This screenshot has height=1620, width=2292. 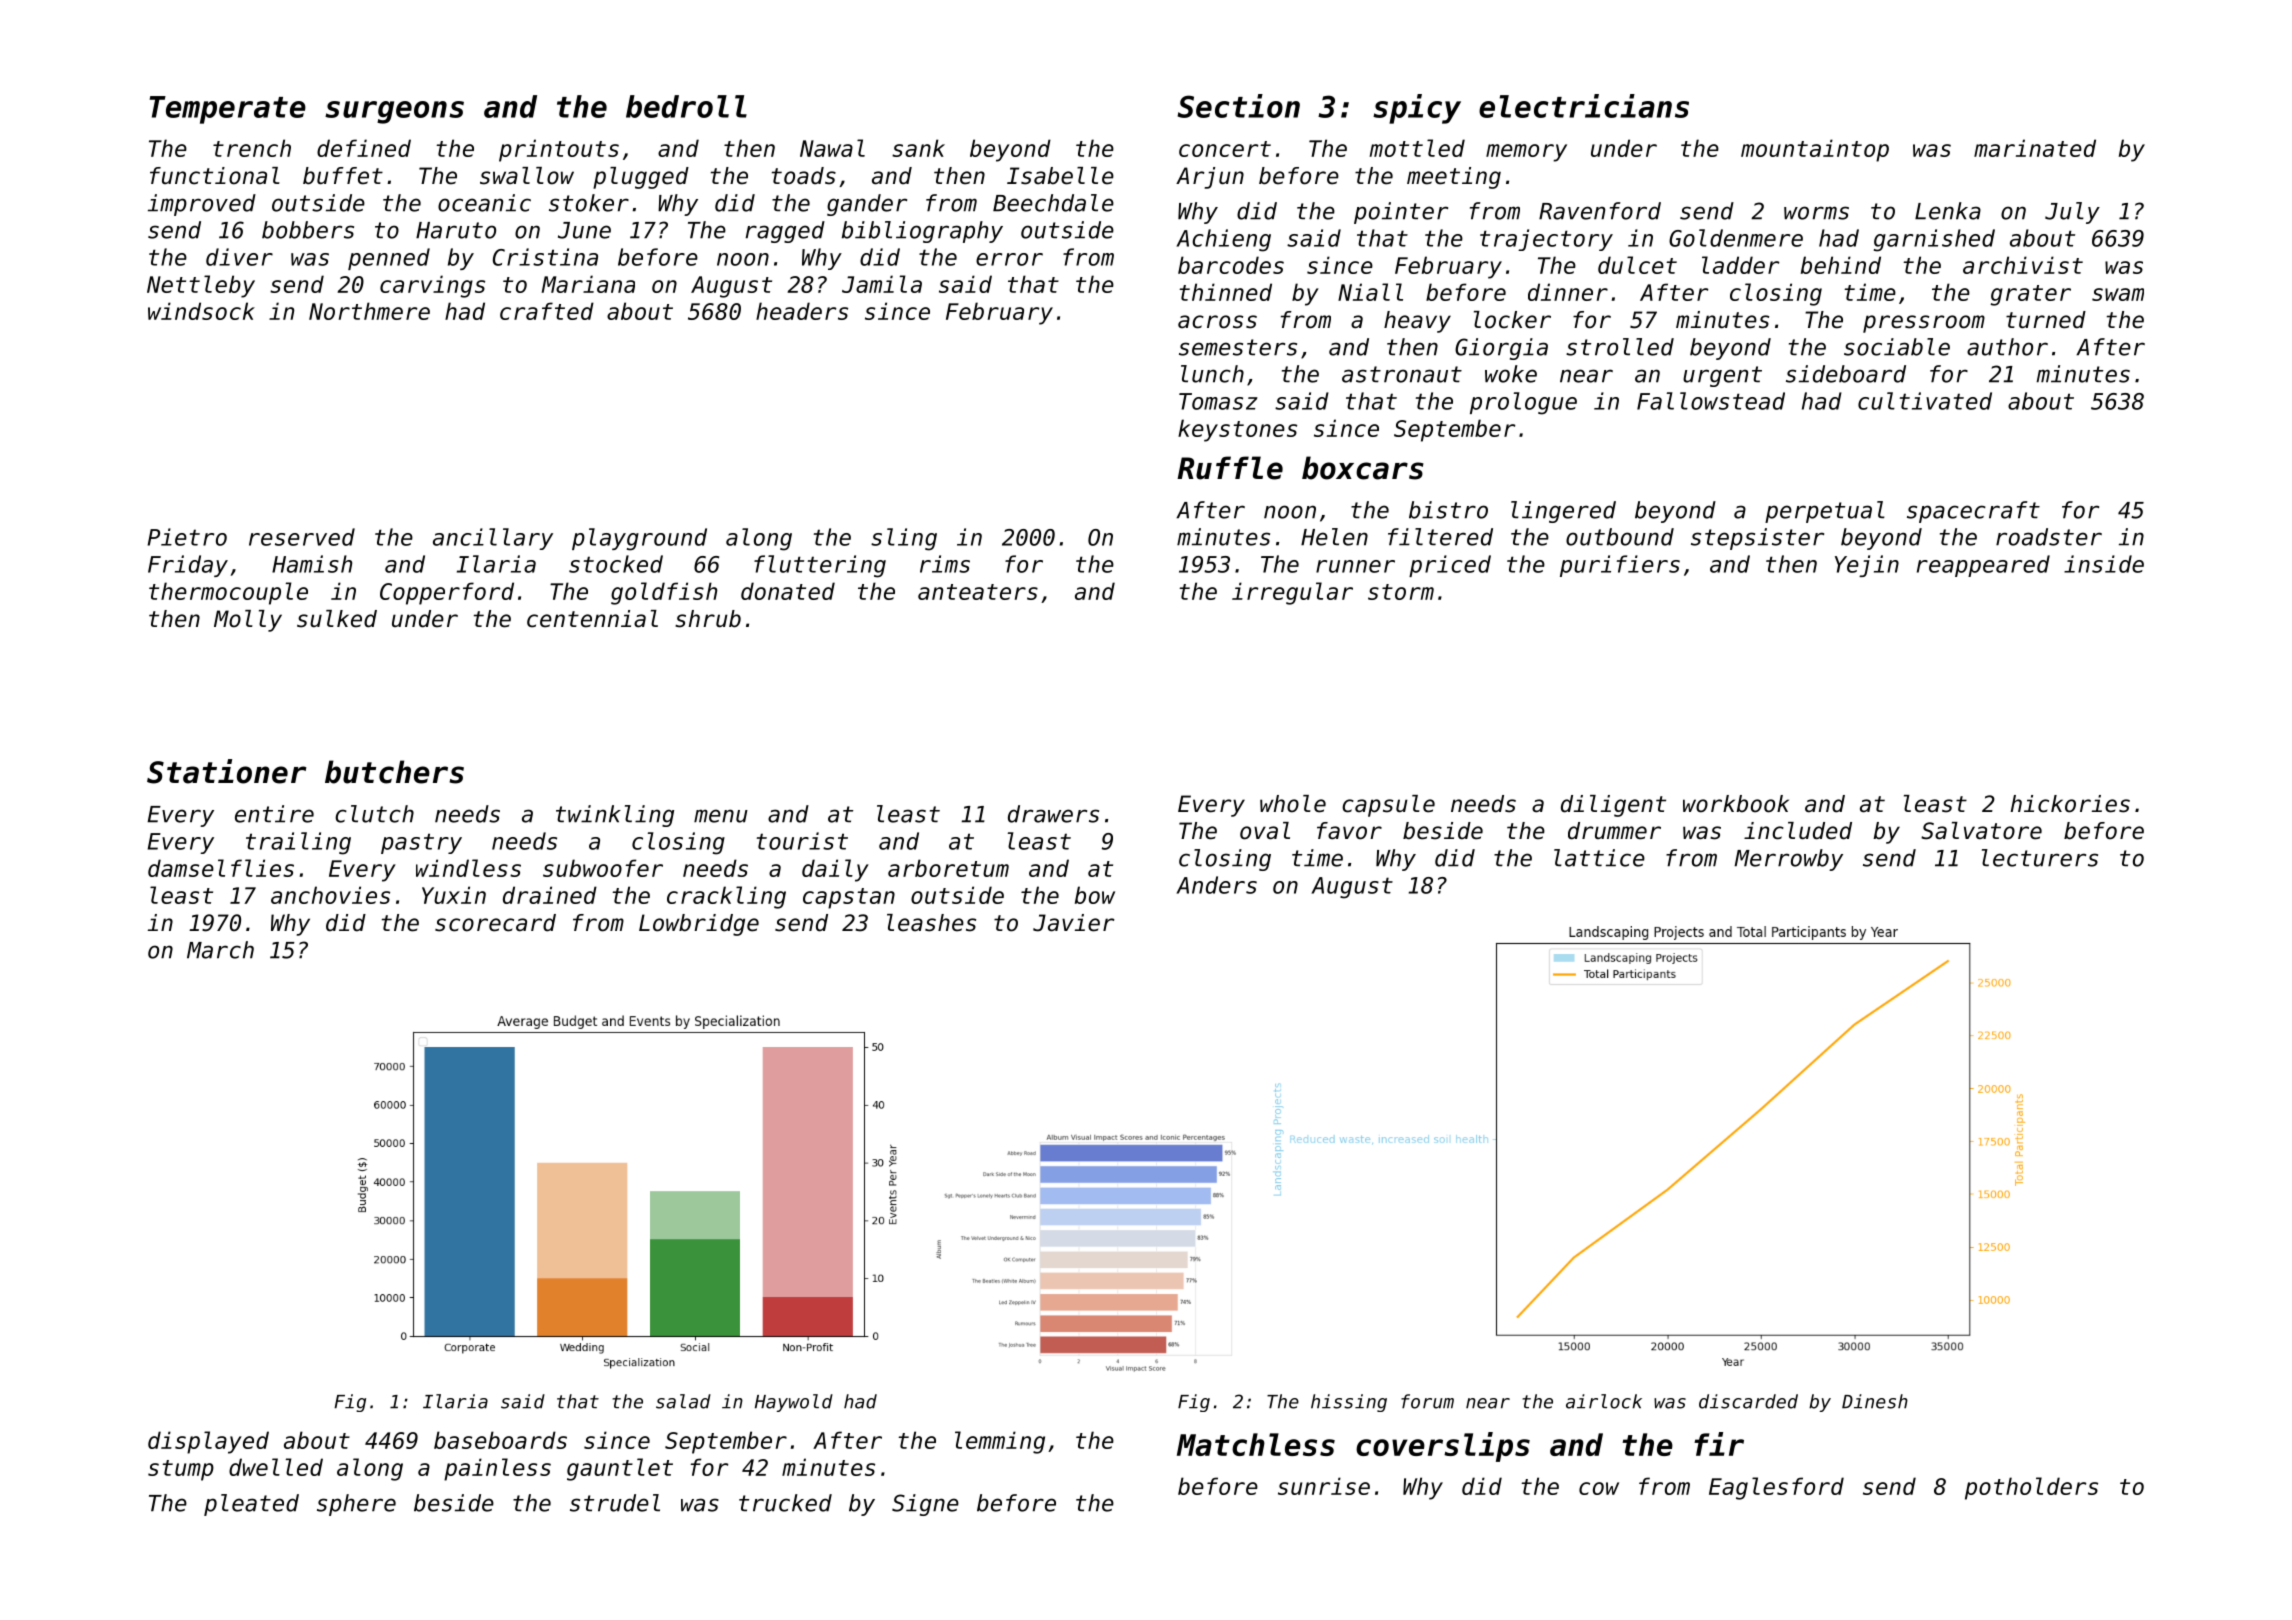 I want to click on lecturers, so click(x=2040, y=858).
